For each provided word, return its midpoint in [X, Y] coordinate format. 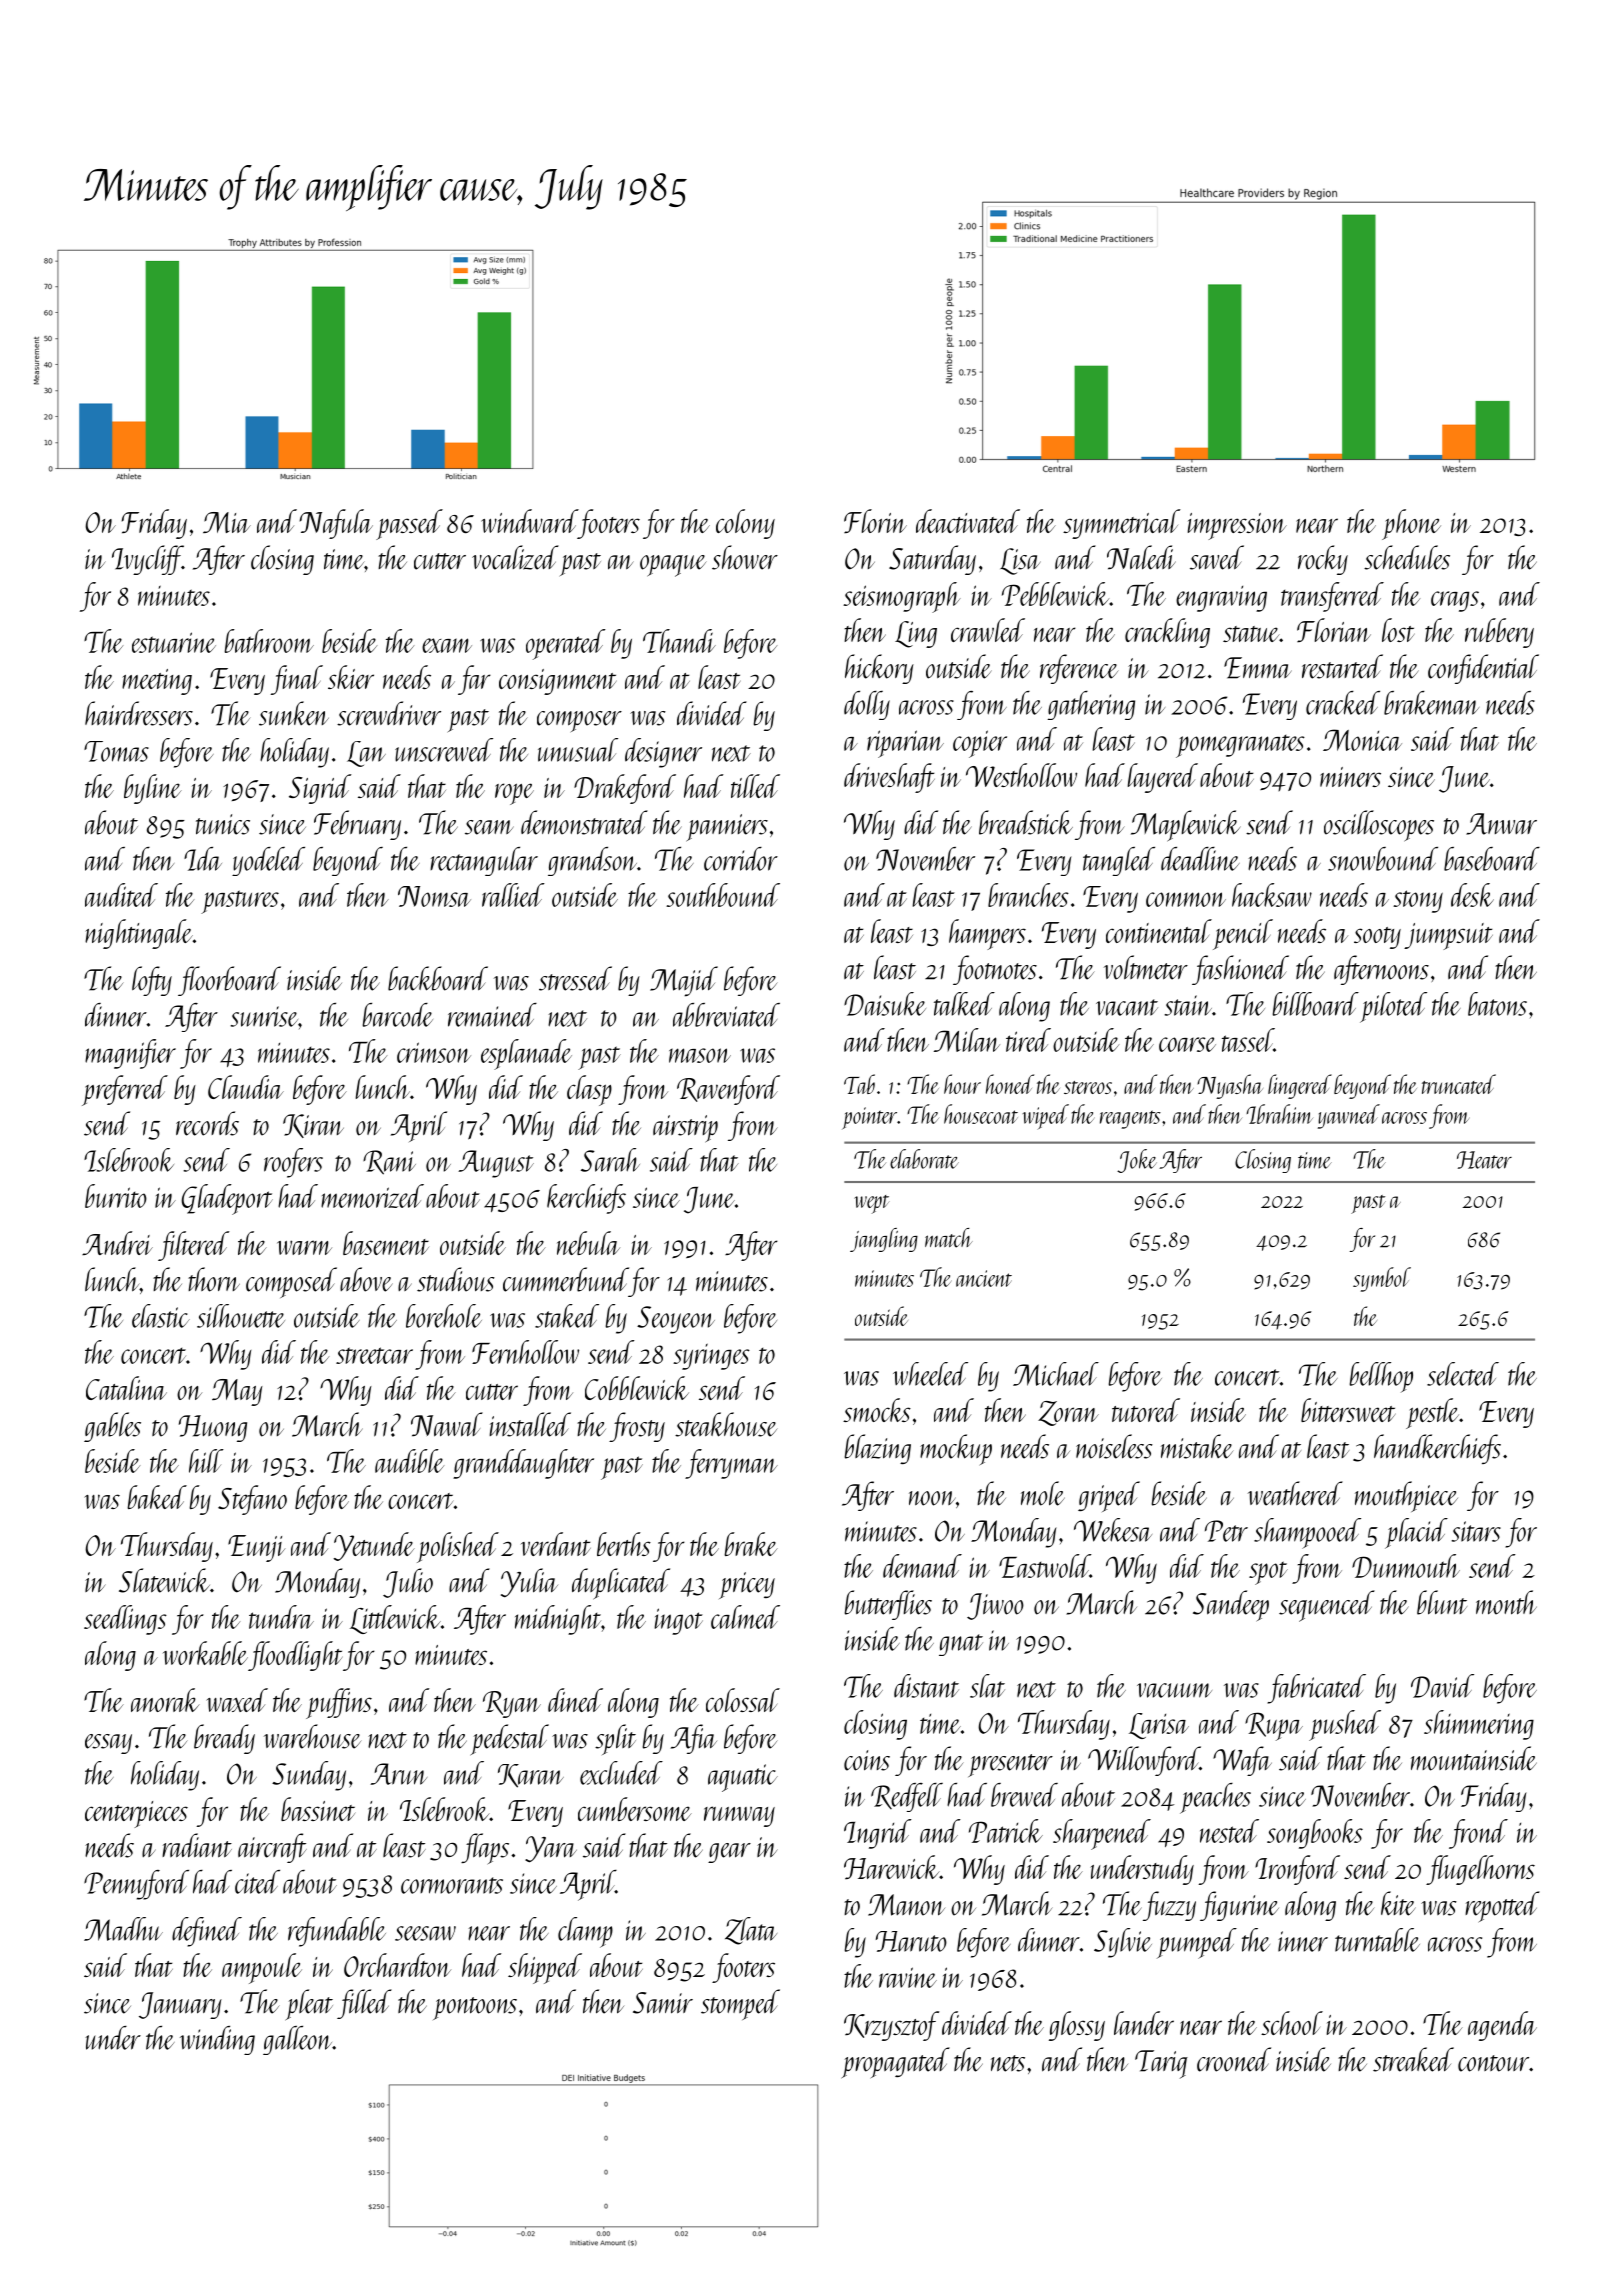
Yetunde [374, 1546]
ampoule [262, 1968]
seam [489, 827]
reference [1079, 669]
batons [1497, 1004]
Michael [1056, 1374]
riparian [905, 744]
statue [1251, 634]
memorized [372, 1196]
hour [962, 1084]
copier [980, 744]
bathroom [269, 641]
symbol [1382, 1279]
